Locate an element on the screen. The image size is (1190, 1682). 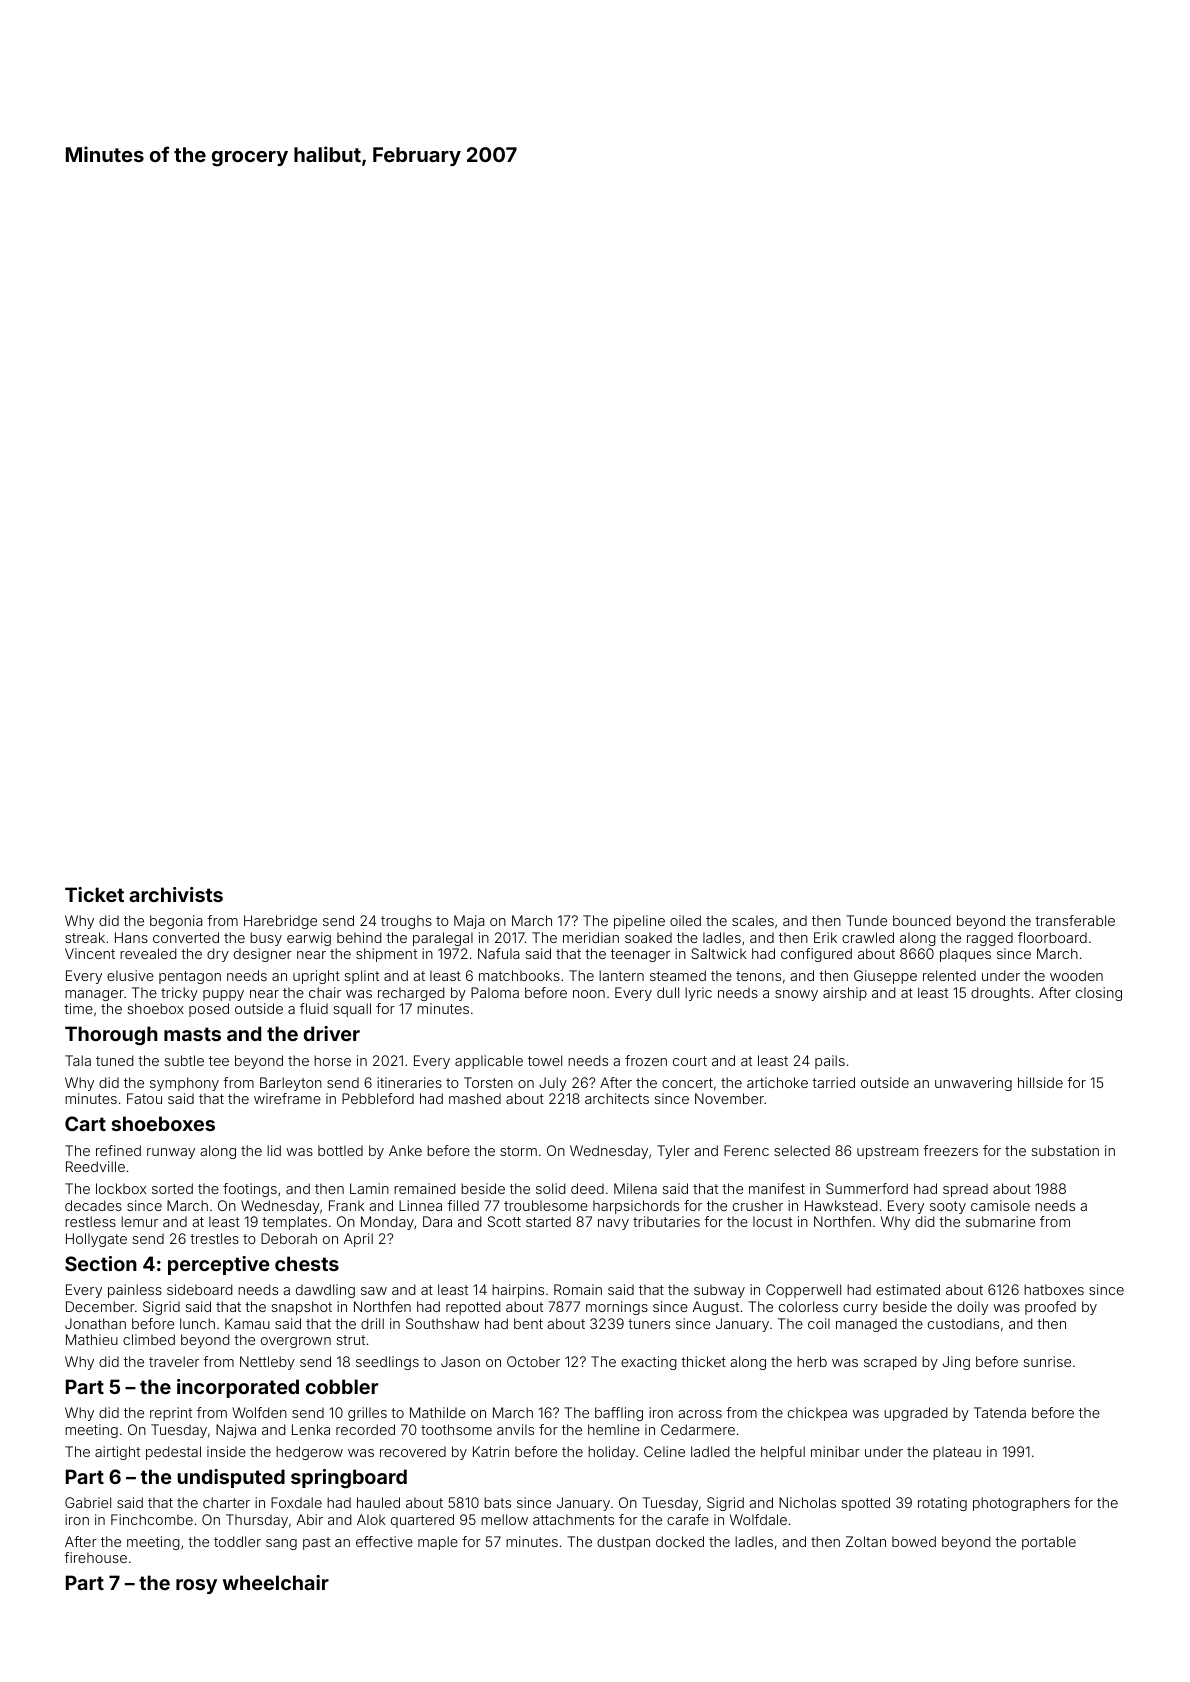
closing is located at coordinates (1099, 994).
